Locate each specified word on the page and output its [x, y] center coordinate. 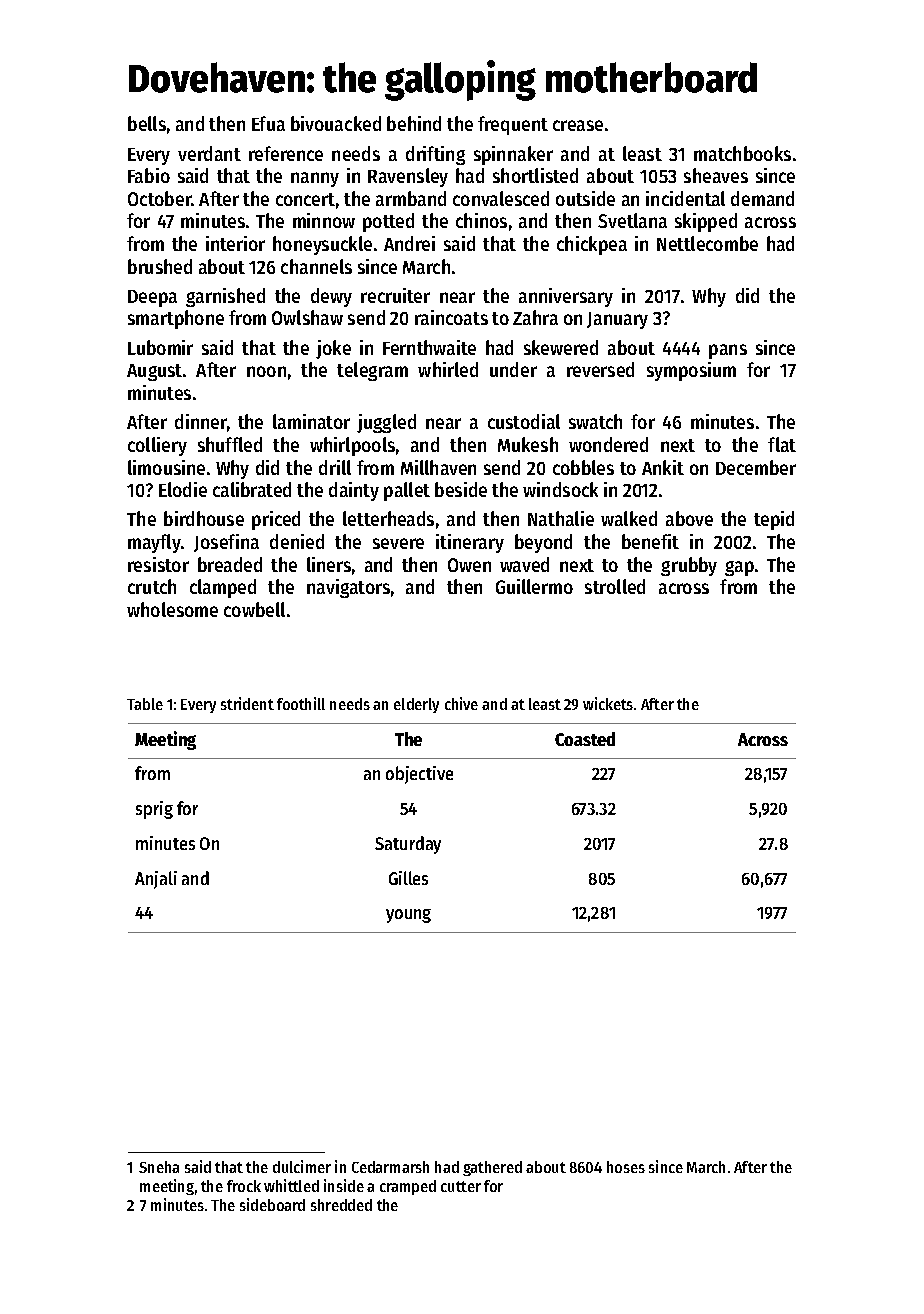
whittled [291, 1185]
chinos [481, 220]
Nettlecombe [707, 243]
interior [235, 243]
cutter [461, 1186]
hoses [626, 1167]
